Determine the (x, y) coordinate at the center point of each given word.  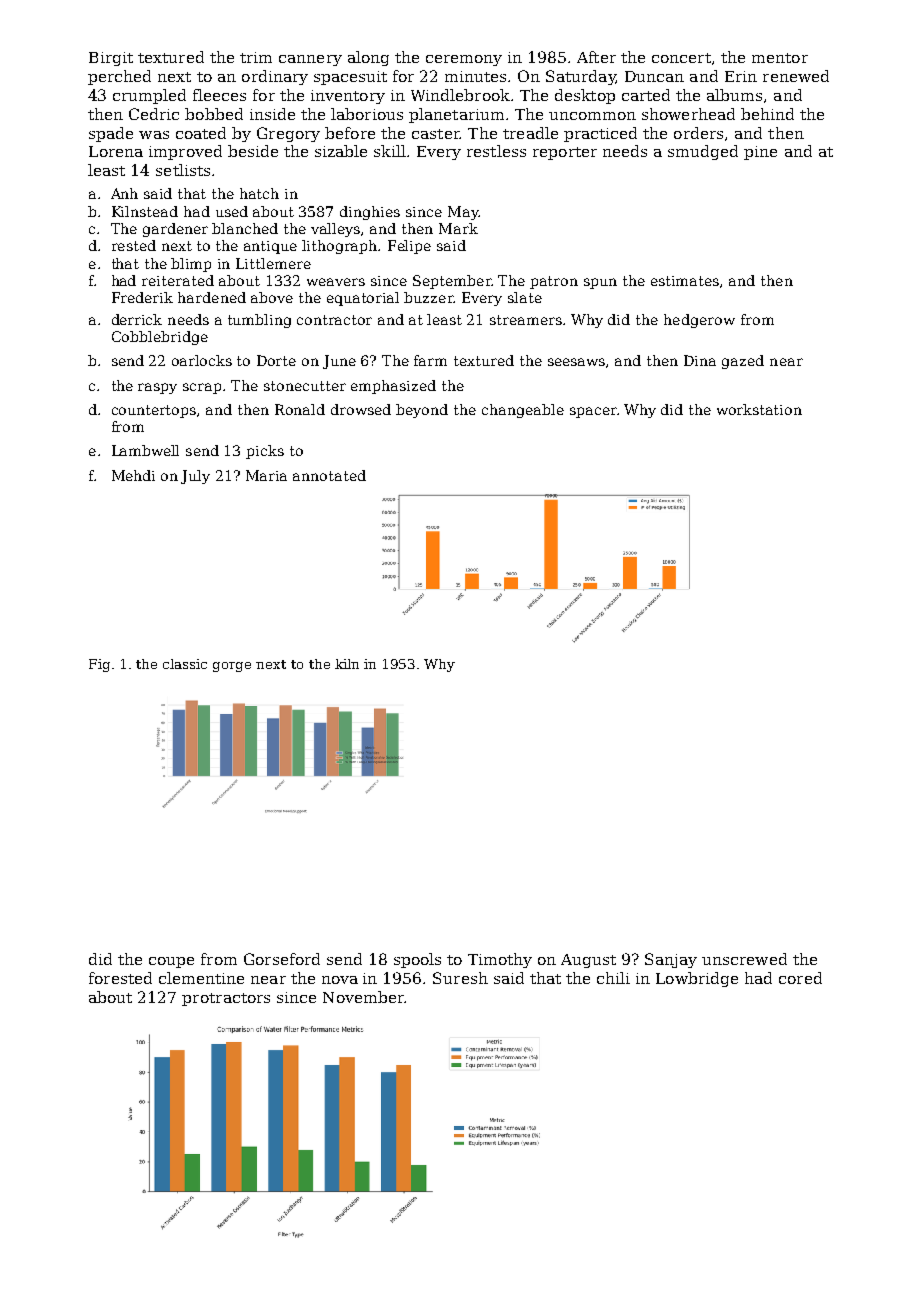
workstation (759, 409)
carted (646, 95)
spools (417, 960)
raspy (157, 388)
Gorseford (282, 959)
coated (201, 133)
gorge (232, 667)
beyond (422, 411)
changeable (523, 411)
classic (185, 664)
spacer (593, 412)
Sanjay (671, 960)
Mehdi (133, 475)
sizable (341, 151)
